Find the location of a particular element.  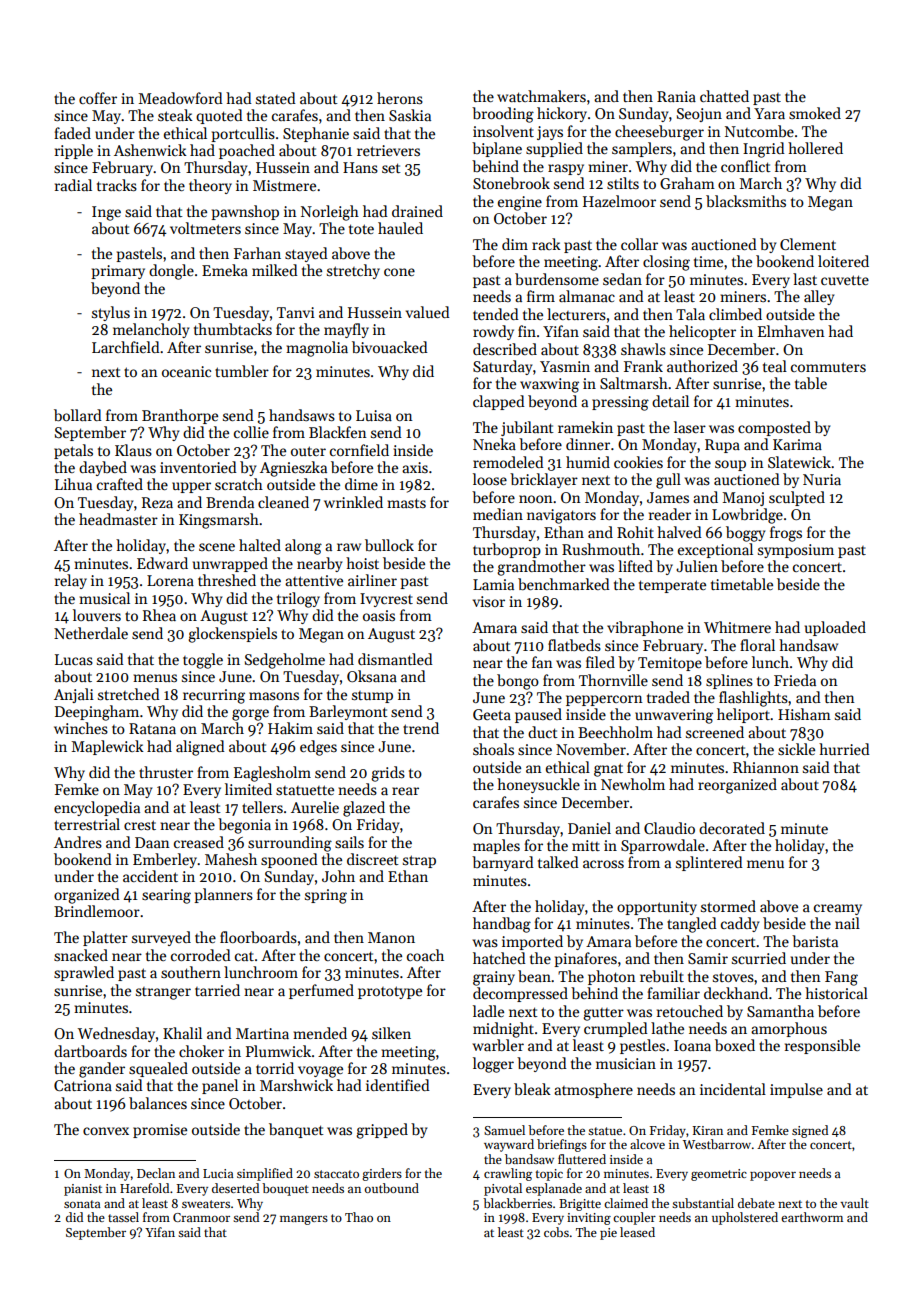

climbed is located at coordinates (735, 314).
